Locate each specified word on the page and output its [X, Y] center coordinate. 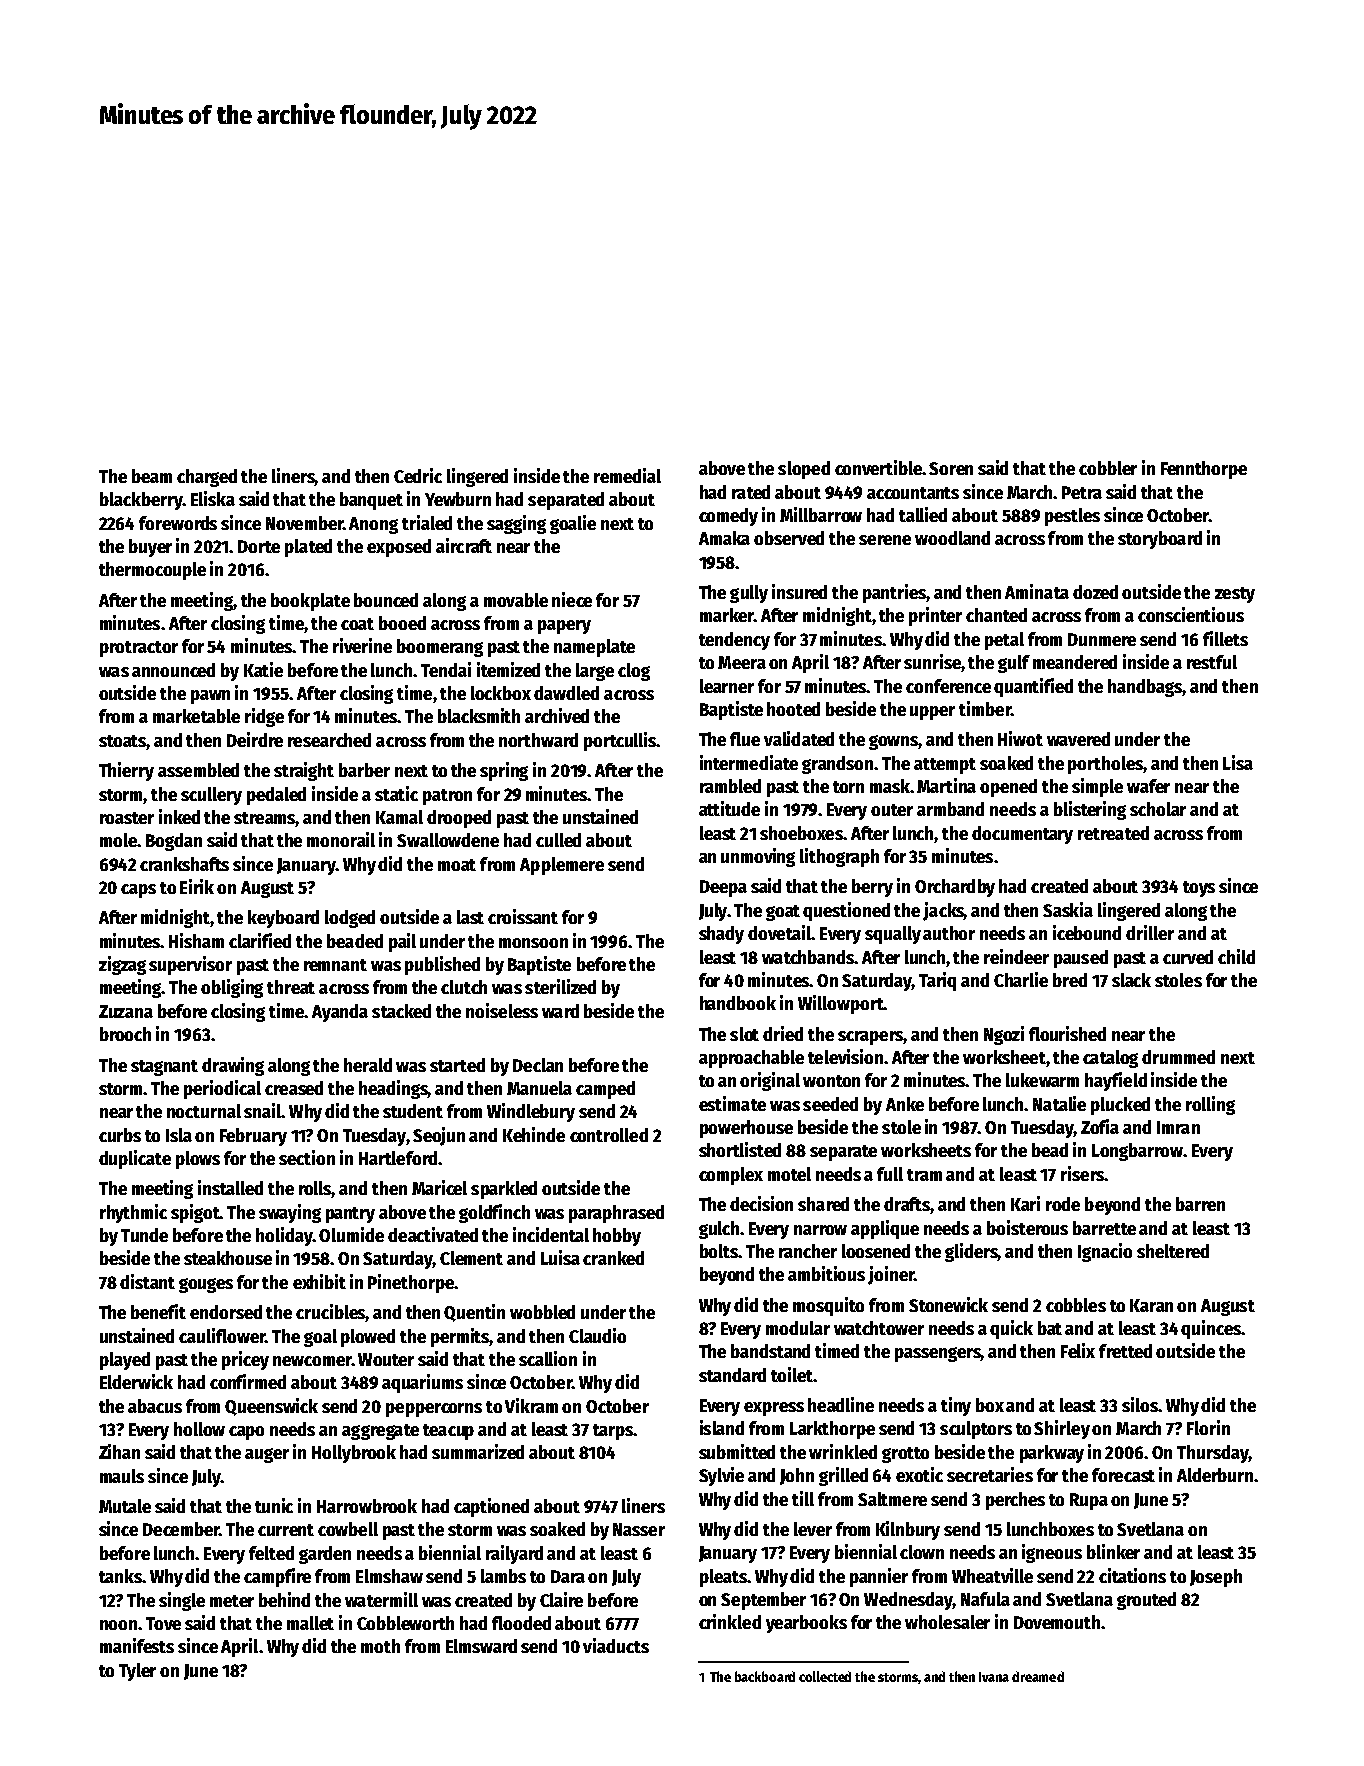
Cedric [418, 475]
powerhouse [746, 1129]
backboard [765, 1676]
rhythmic [133, 1213]
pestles [1072, 517]
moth [380, 1646]
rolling [1210, 1105]
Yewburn [458, 499]
